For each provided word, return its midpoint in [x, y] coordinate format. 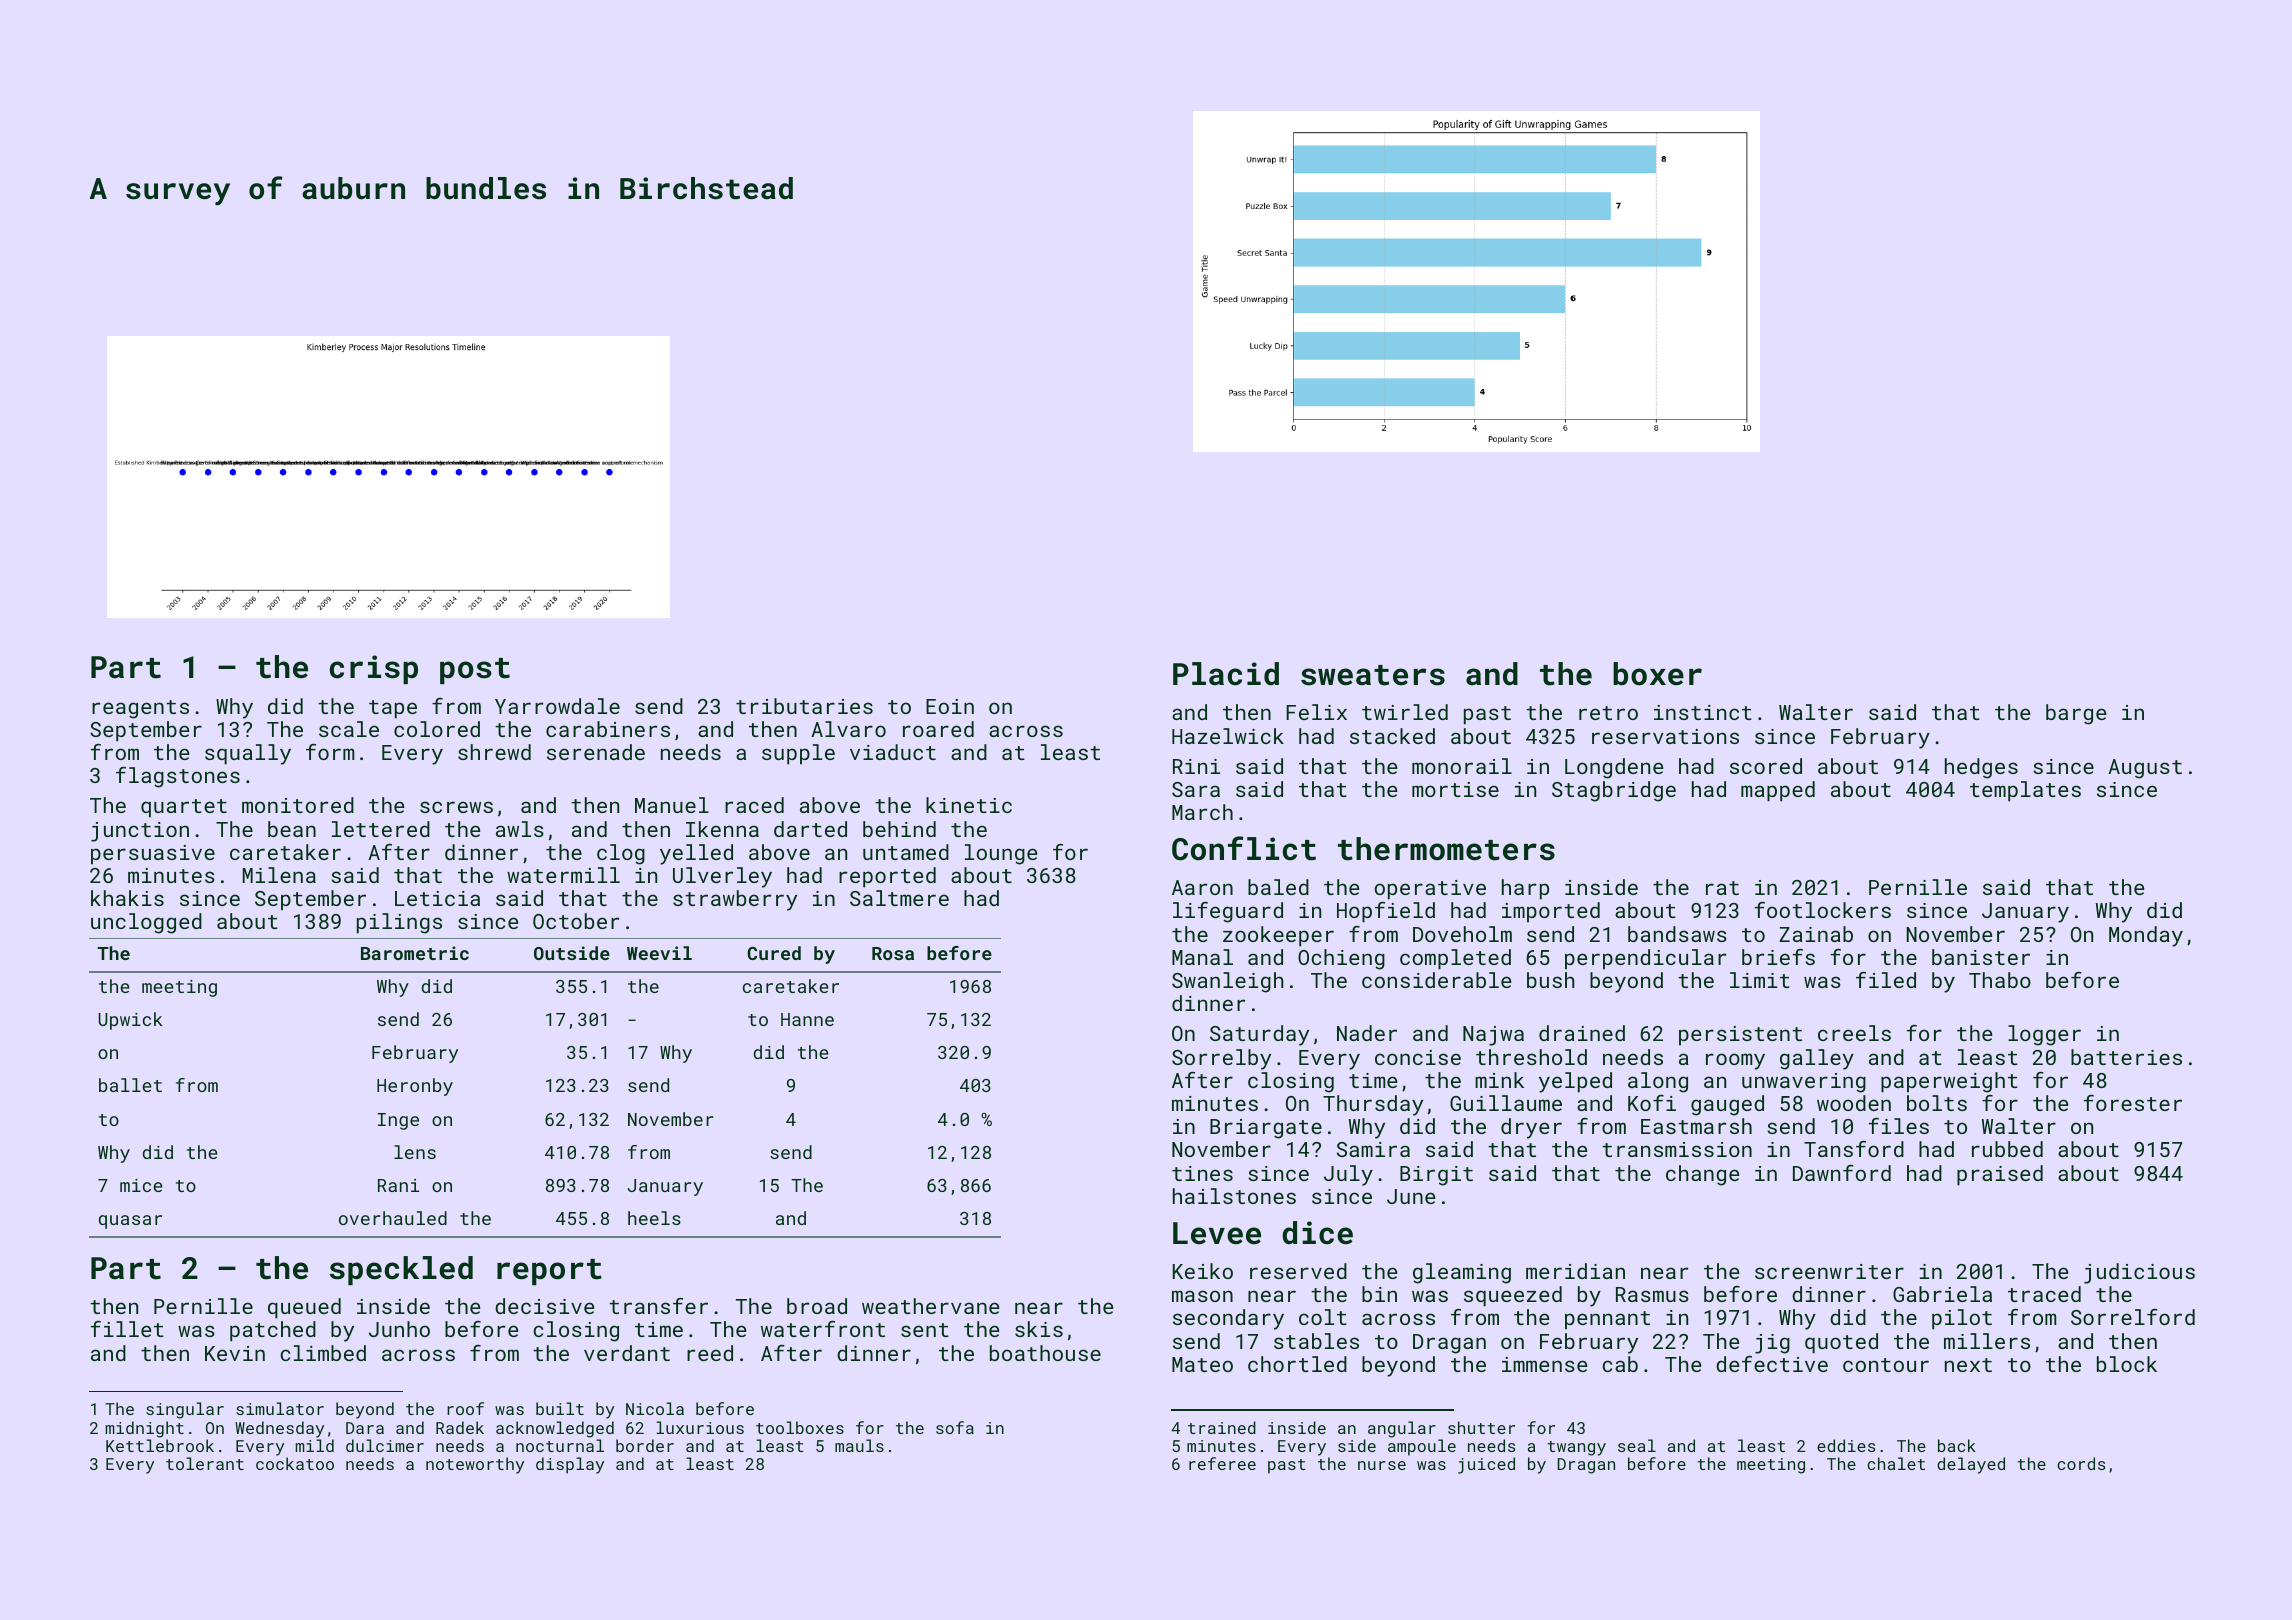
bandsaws [1677, 934]
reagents [140, 709]
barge [2076, 714]
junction [140, 832]
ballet [130, 1085]
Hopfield [1386, 912]
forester [2133, 1103]
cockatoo [295, 1463]
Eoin [950, 706]
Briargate [1266, 1129]
